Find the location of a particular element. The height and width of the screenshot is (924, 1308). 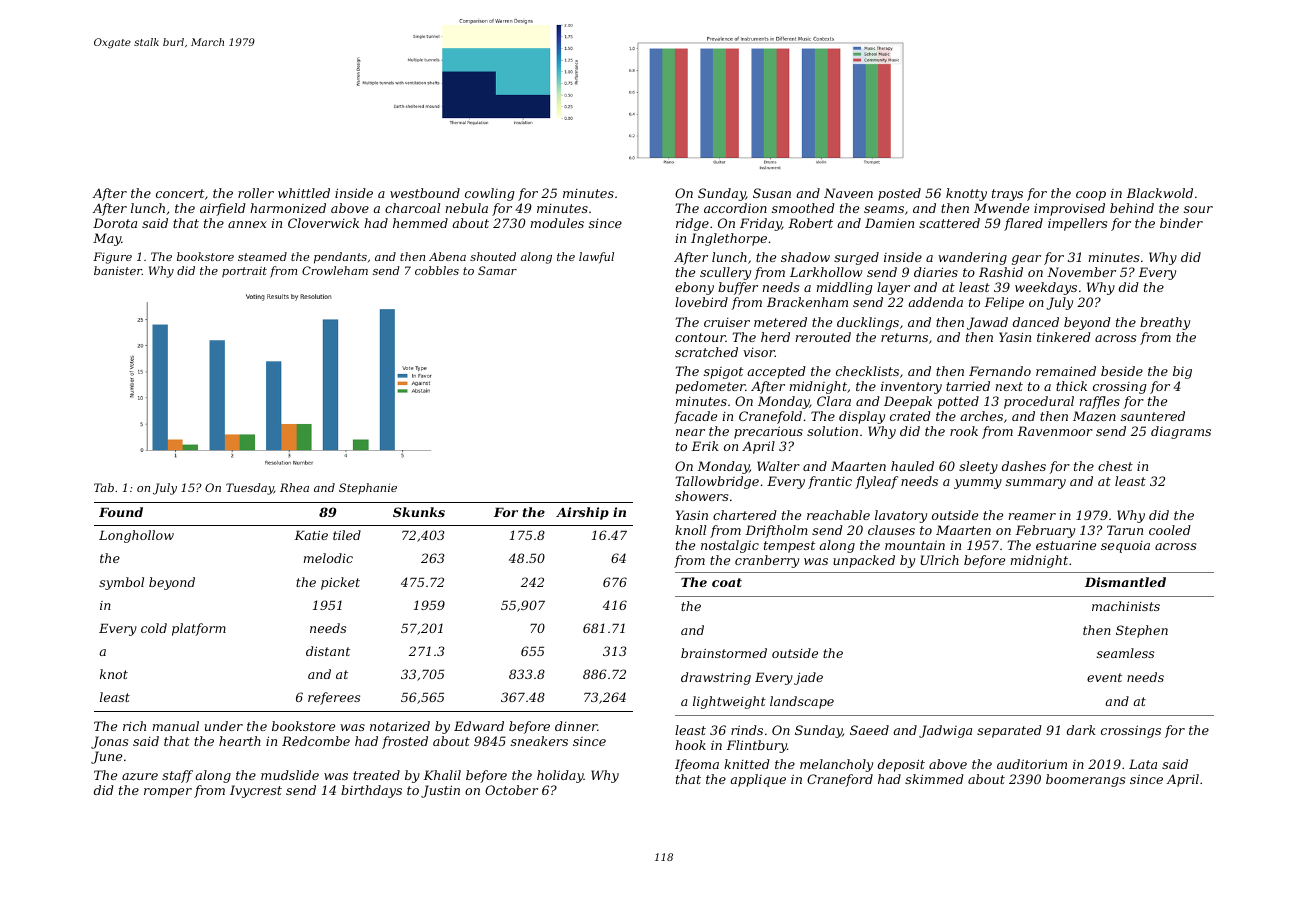

lawful is located at coordinates (596, 257).
